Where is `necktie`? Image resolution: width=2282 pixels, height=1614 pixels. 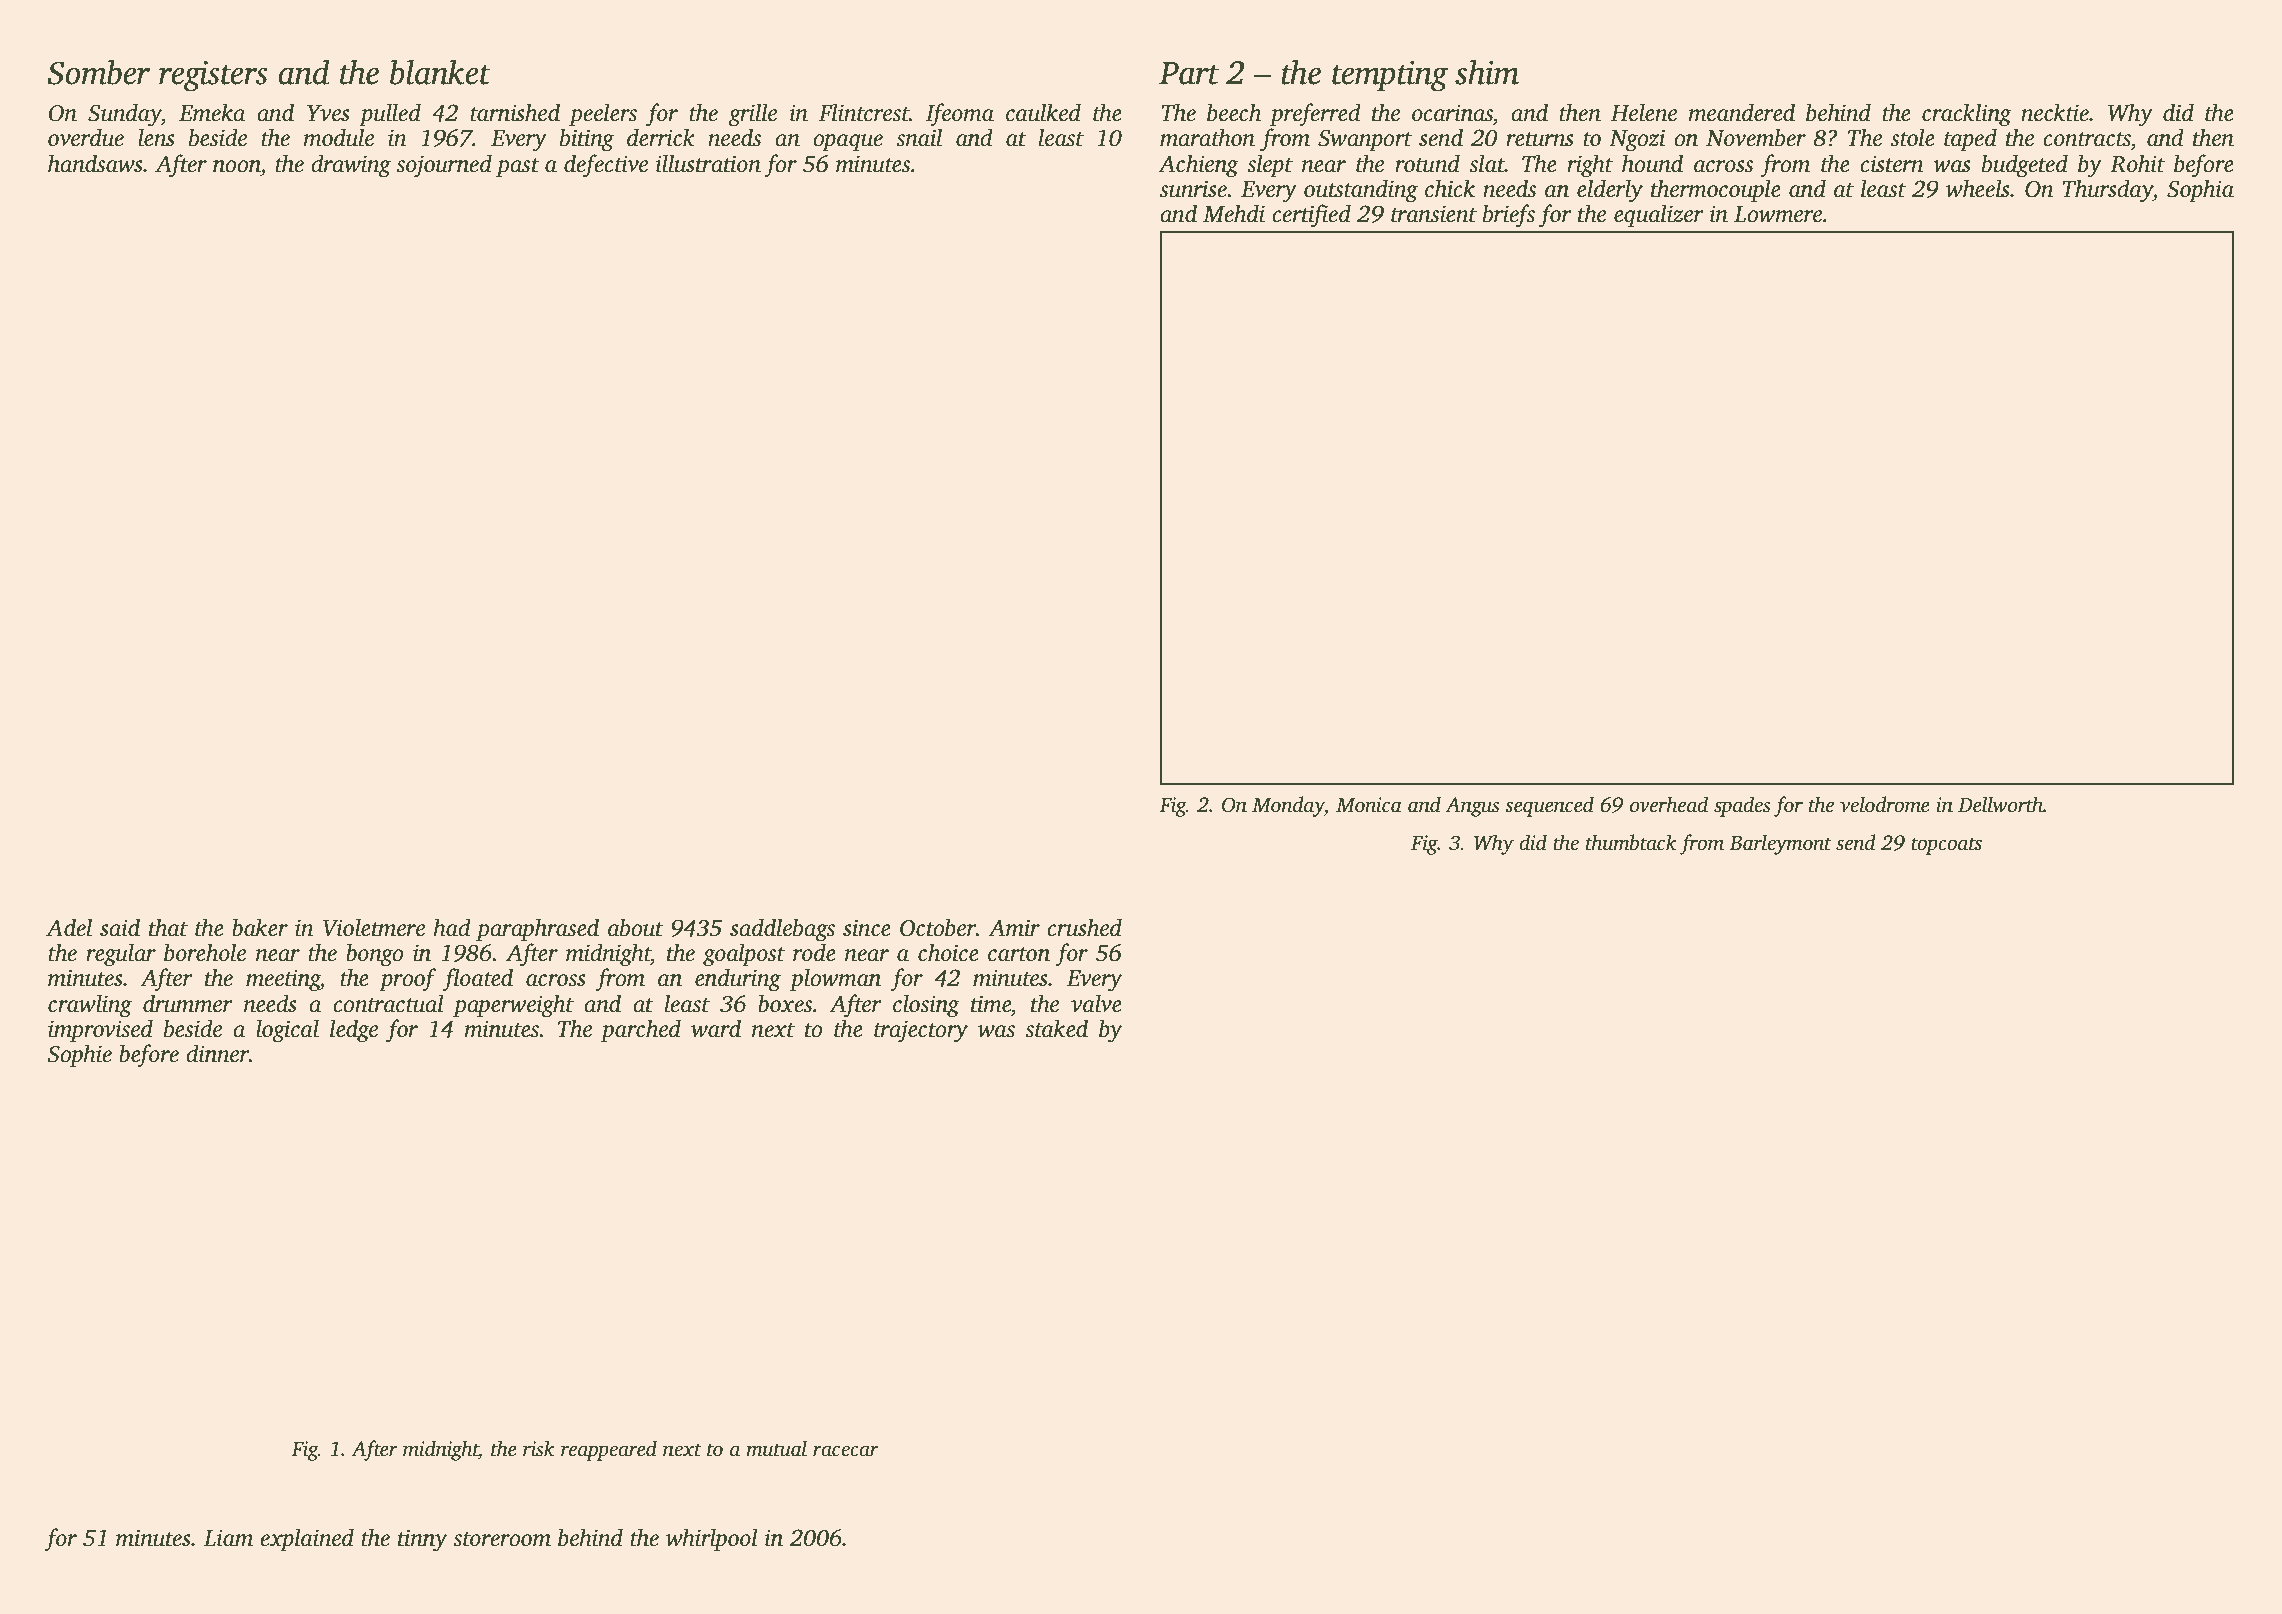
necktie is located at coordinates (2055, 112).
